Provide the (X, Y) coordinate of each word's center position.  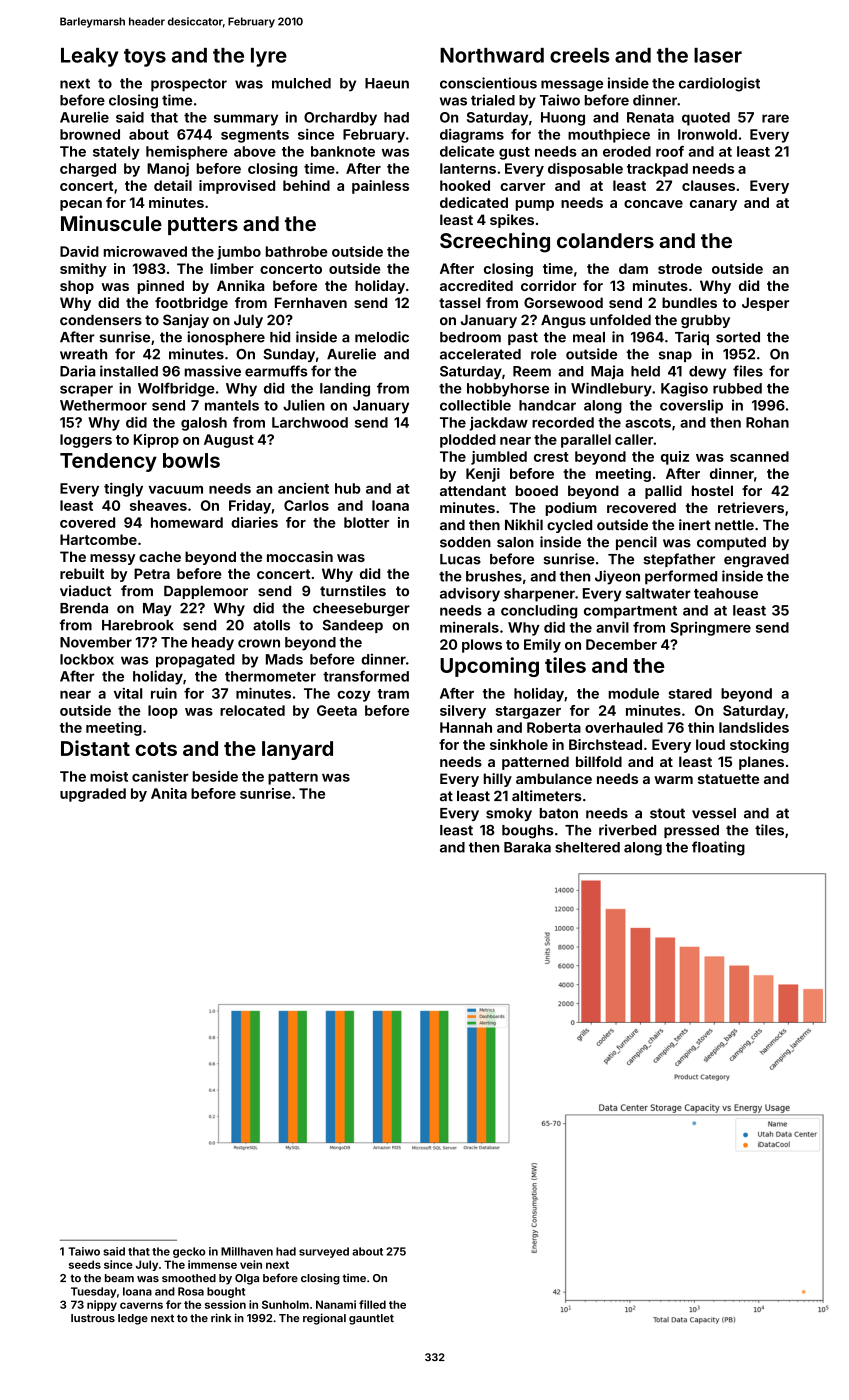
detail (173, 185)
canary (713, 205)
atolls (271, 625)
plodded (468, 441)
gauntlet (371, 1319)
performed (681, 577)
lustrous (93, 1318)
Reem (532, 371)
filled (372, 1304)
